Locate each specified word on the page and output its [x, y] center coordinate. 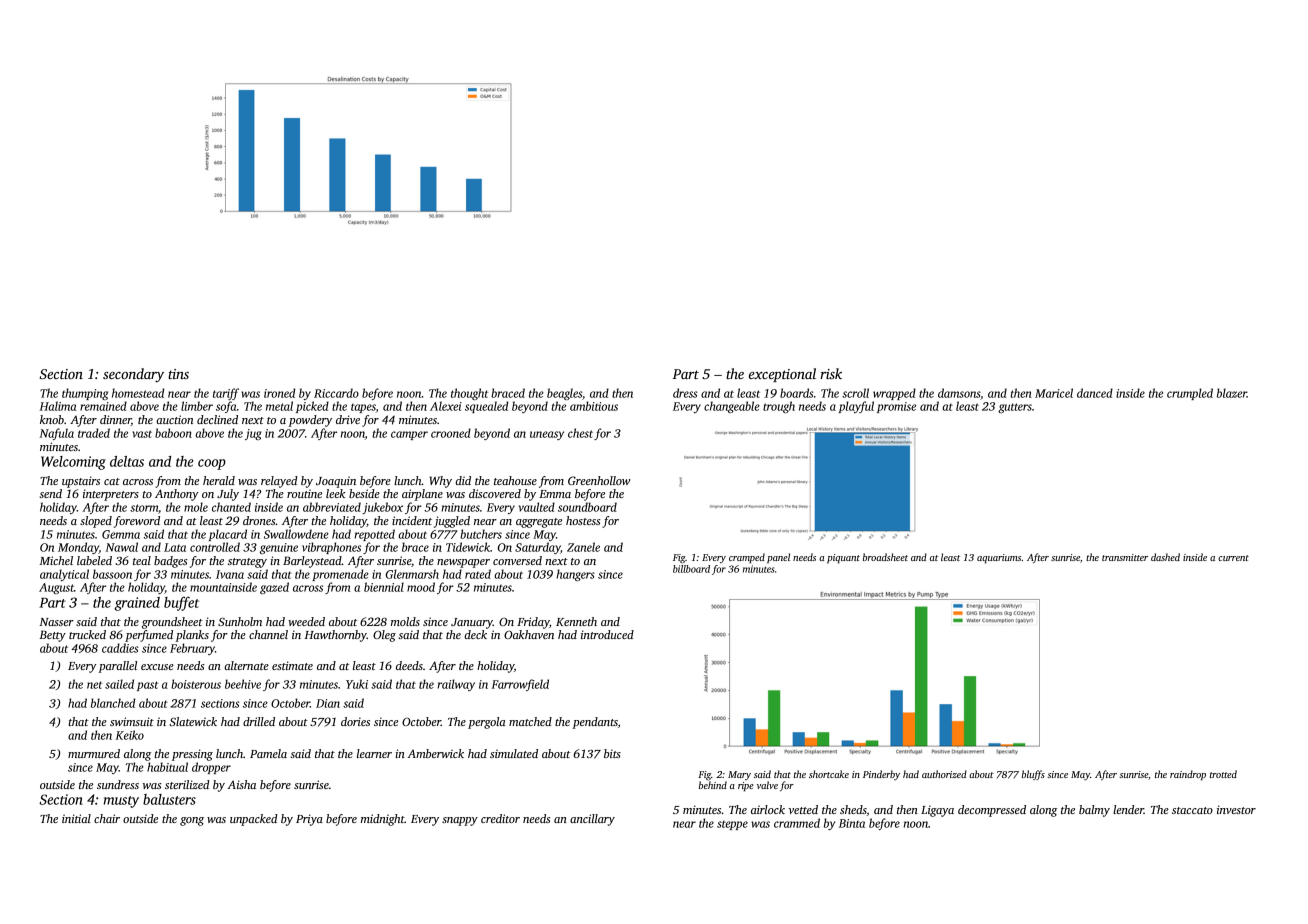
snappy [460, 821]
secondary [133, 375]
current [1233, 558]
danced [1095, 393]
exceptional [782, 375]
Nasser [56, 622]
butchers [481, 534]
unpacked [254, 820]
